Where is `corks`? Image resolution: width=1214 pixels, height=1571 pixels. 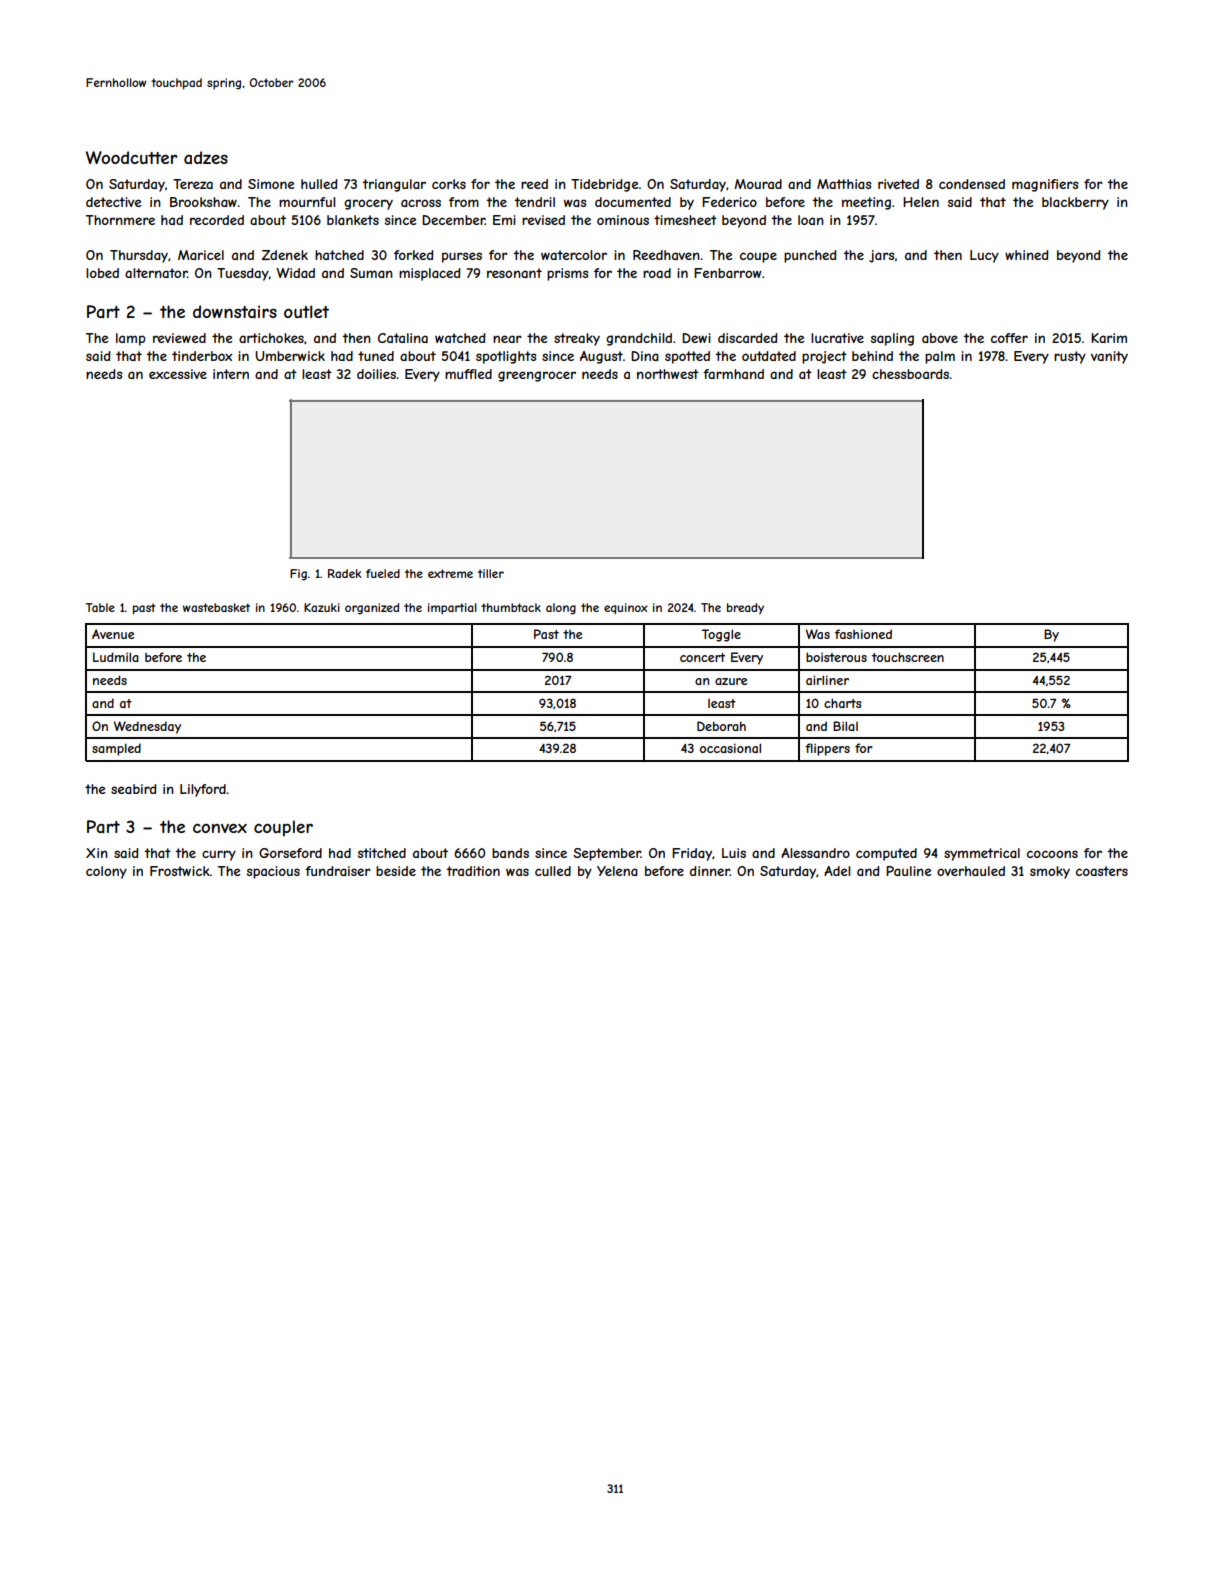 corks is located at coordinates (449, 184).
